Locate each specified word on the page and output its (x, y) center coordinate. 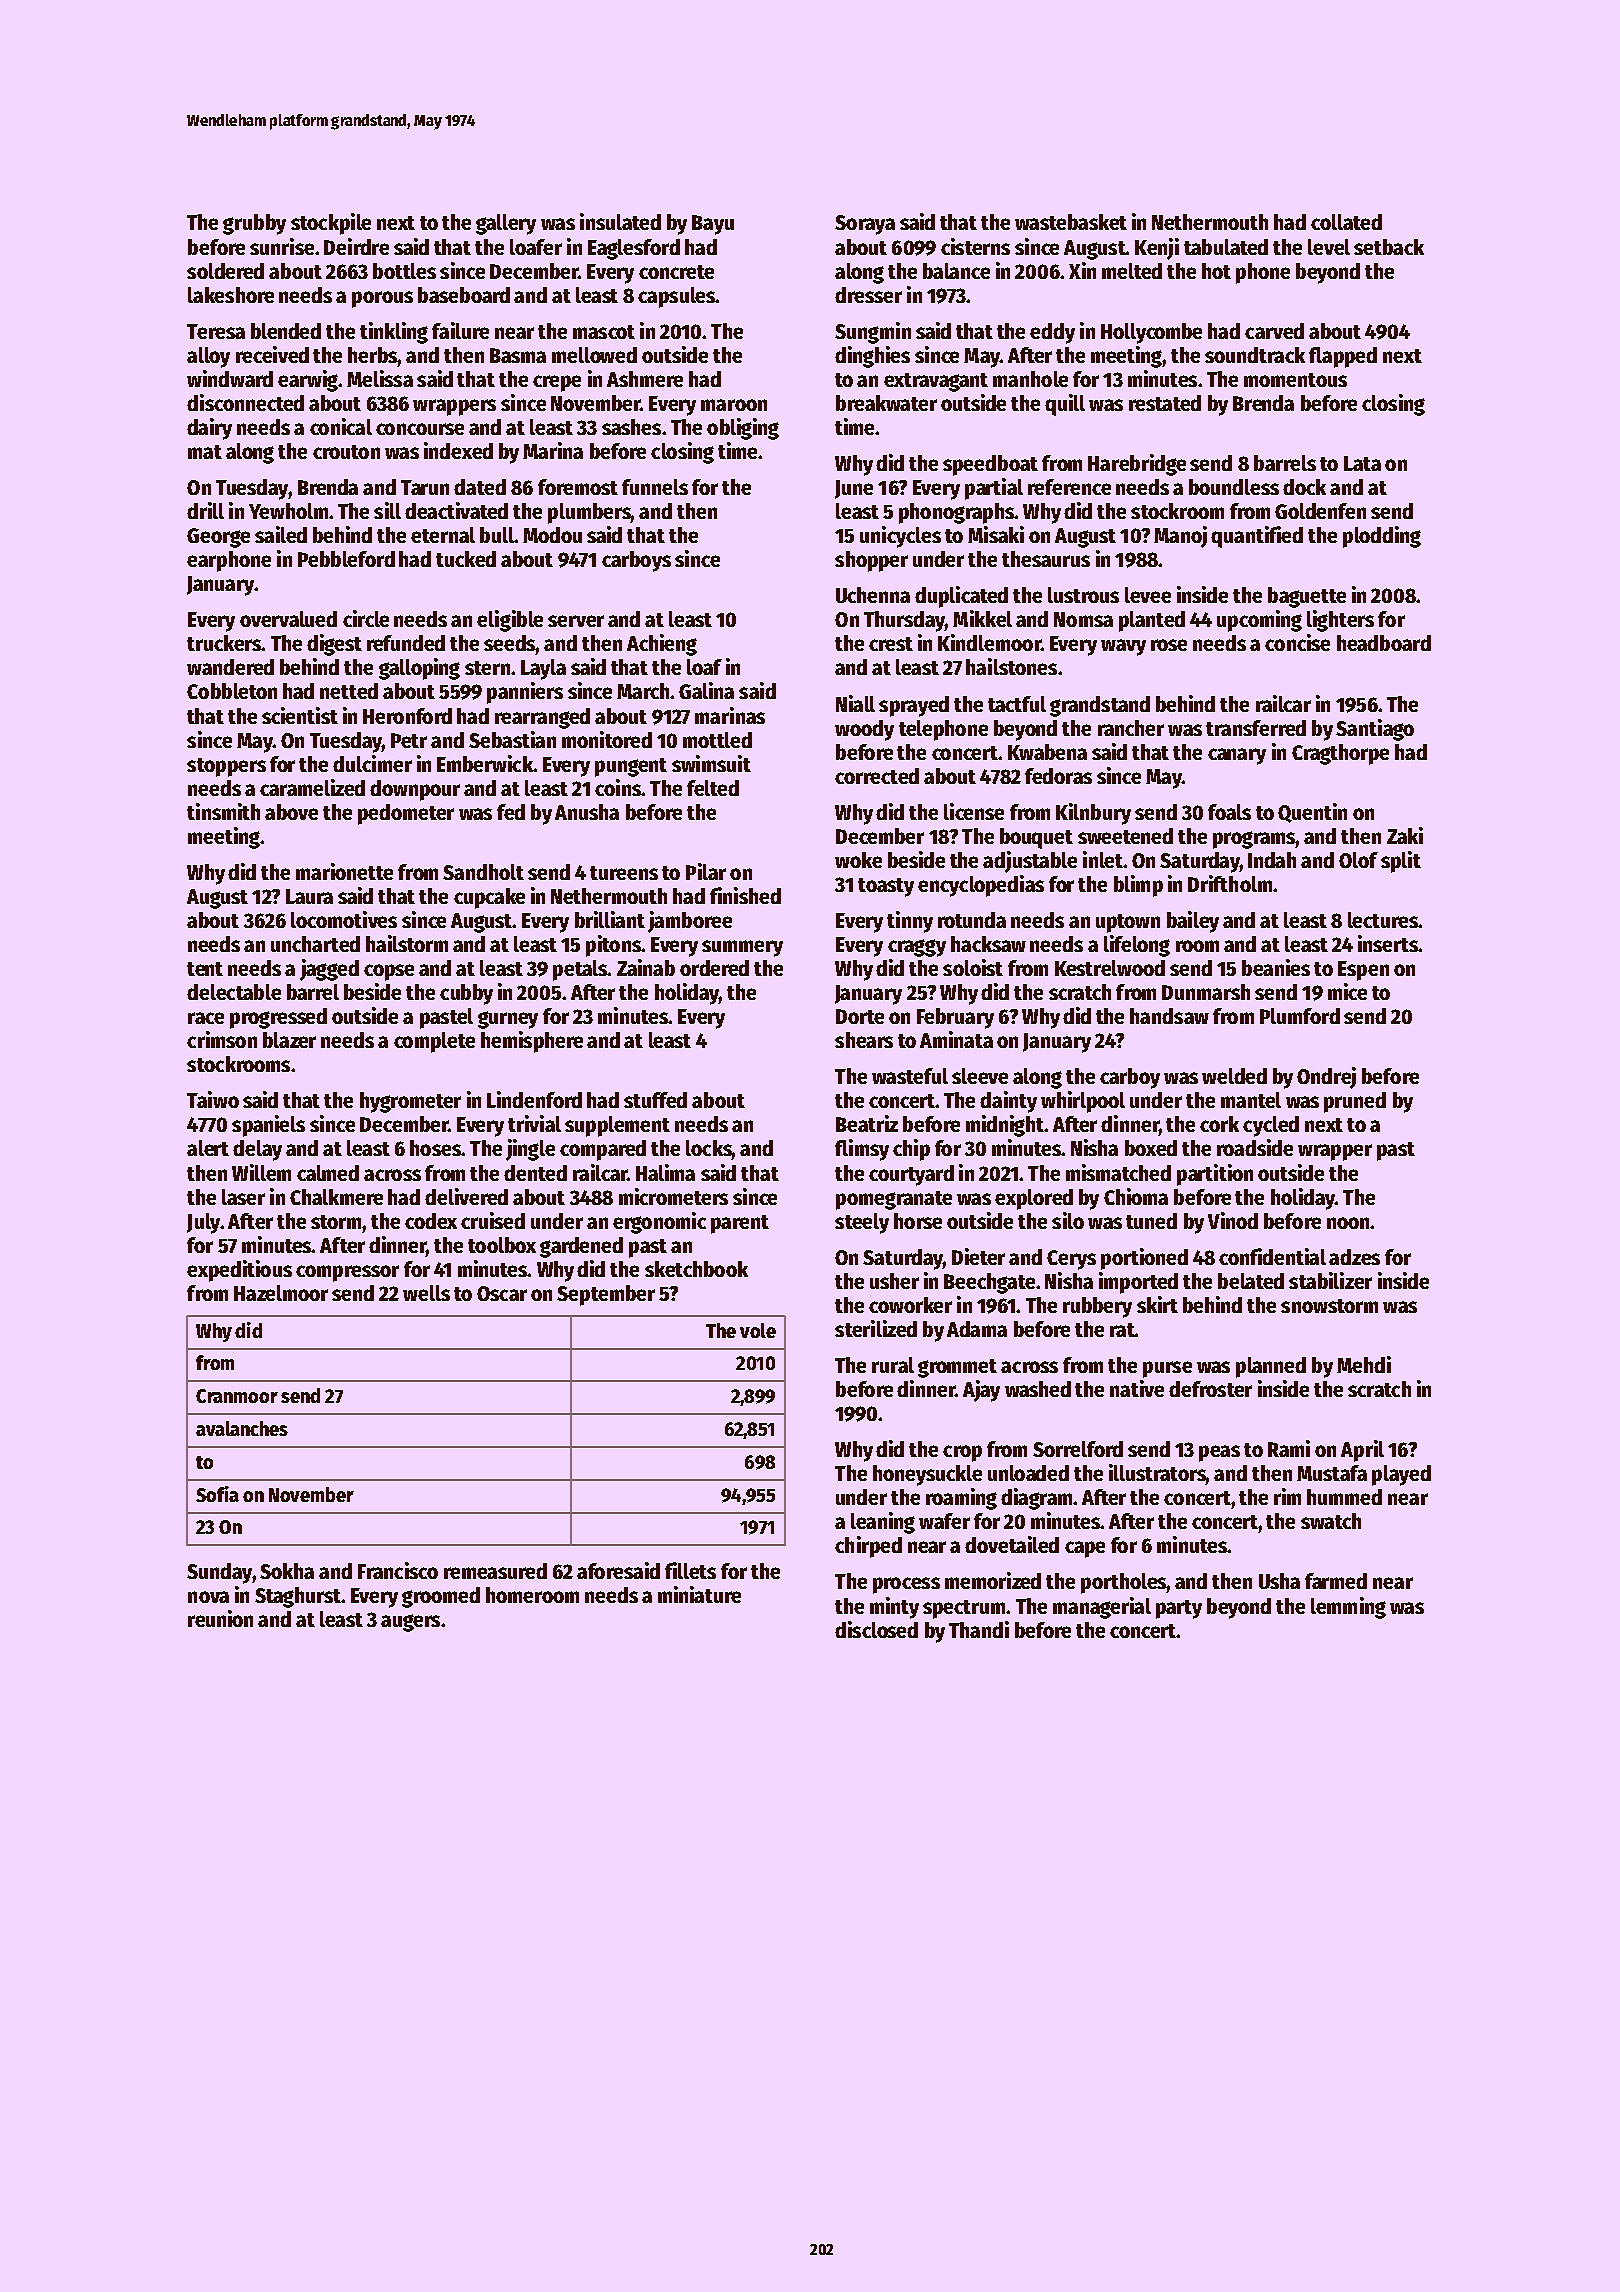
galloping (419, 669)
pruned (1355, 1102)
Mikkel (982, 618)
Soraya (865, 225)
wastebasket (1071, 222)
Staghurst (298, 1597)
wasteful (910, 1076)
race (206, 1018)
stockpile (331, 224)
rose (1169, 645)
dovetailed (1012, 1544)
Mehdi (1364, 1364)
